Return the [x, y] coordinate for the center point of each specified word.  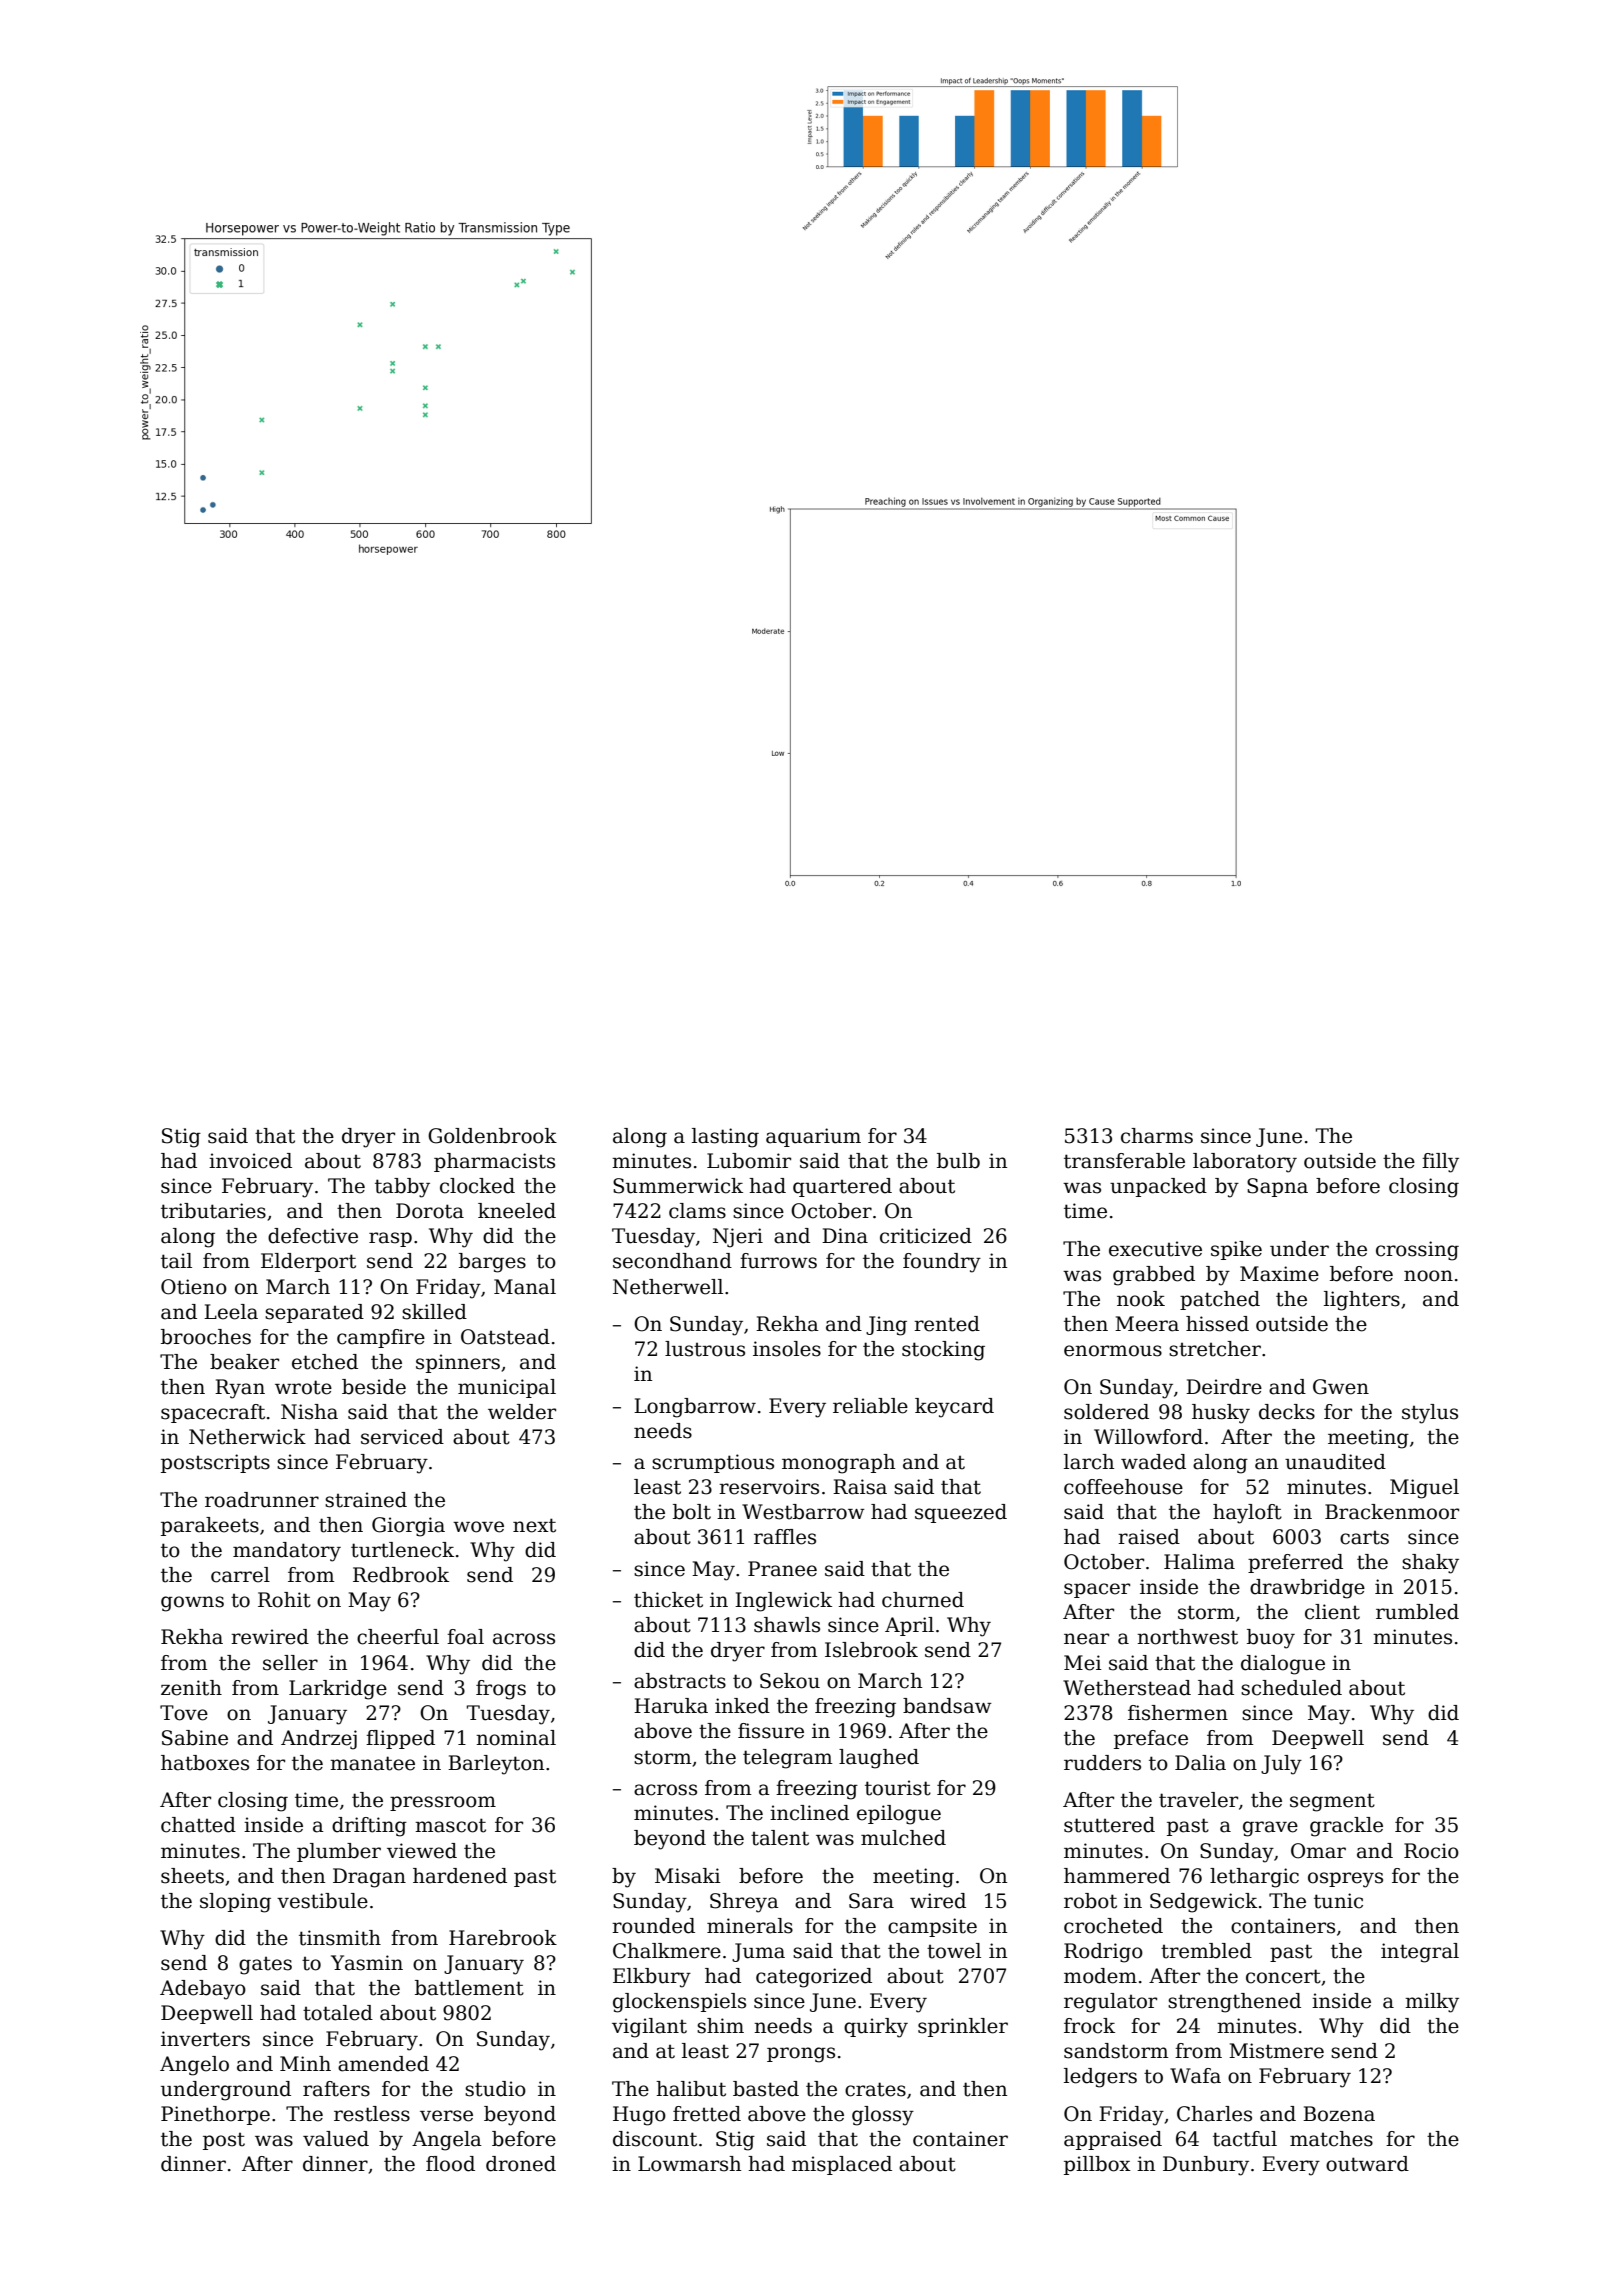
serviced [402, 1437]
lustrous [705, 1349]
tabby [402, 1188]
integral [1420, 1953]
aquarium [813, 1137]
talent [780, 1838]
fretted [707, 2114]
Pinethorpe [215, 2115]
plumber [339, 1852]
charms [1157, 1136]
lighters [1362, 1301]
